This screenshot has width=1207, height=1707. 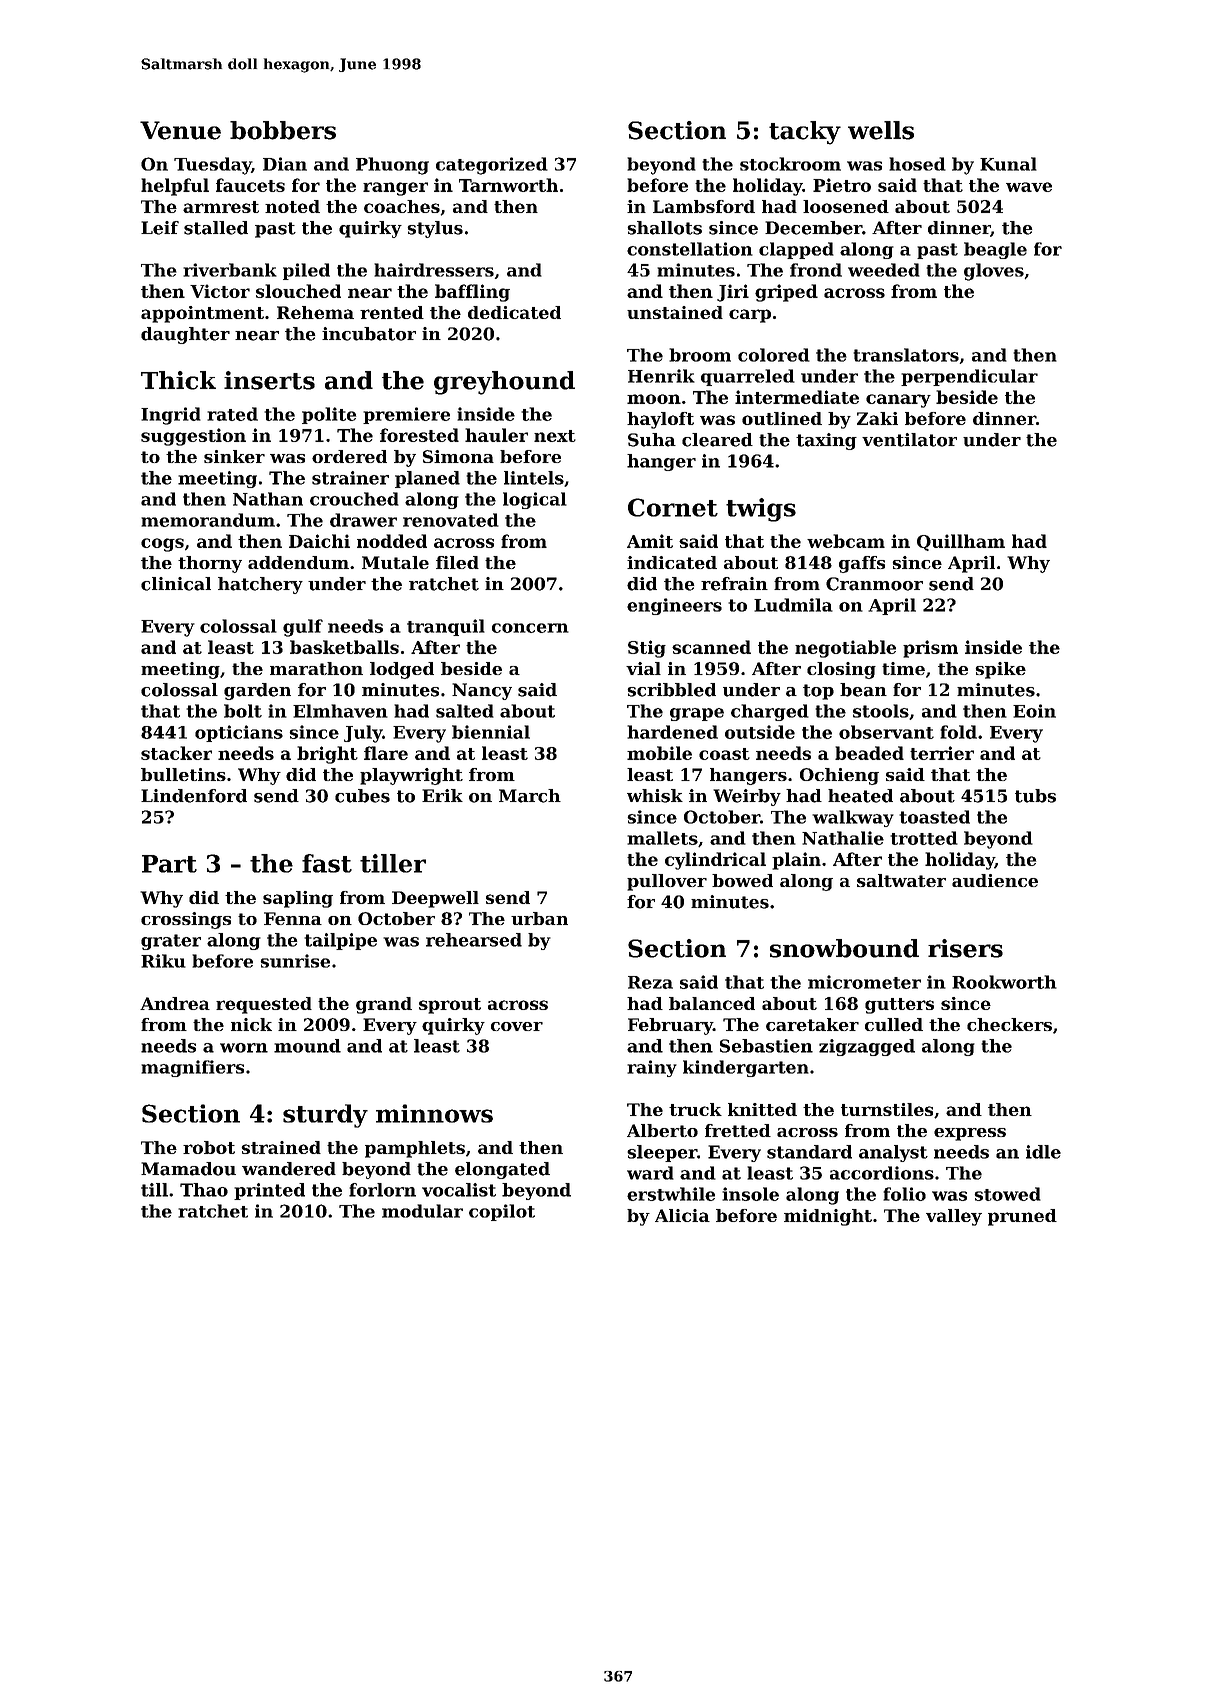 What do you see at coordinates (746, 1068) in the screenshot?
I see `kindergarten` at bounding box center [746, 1068].
